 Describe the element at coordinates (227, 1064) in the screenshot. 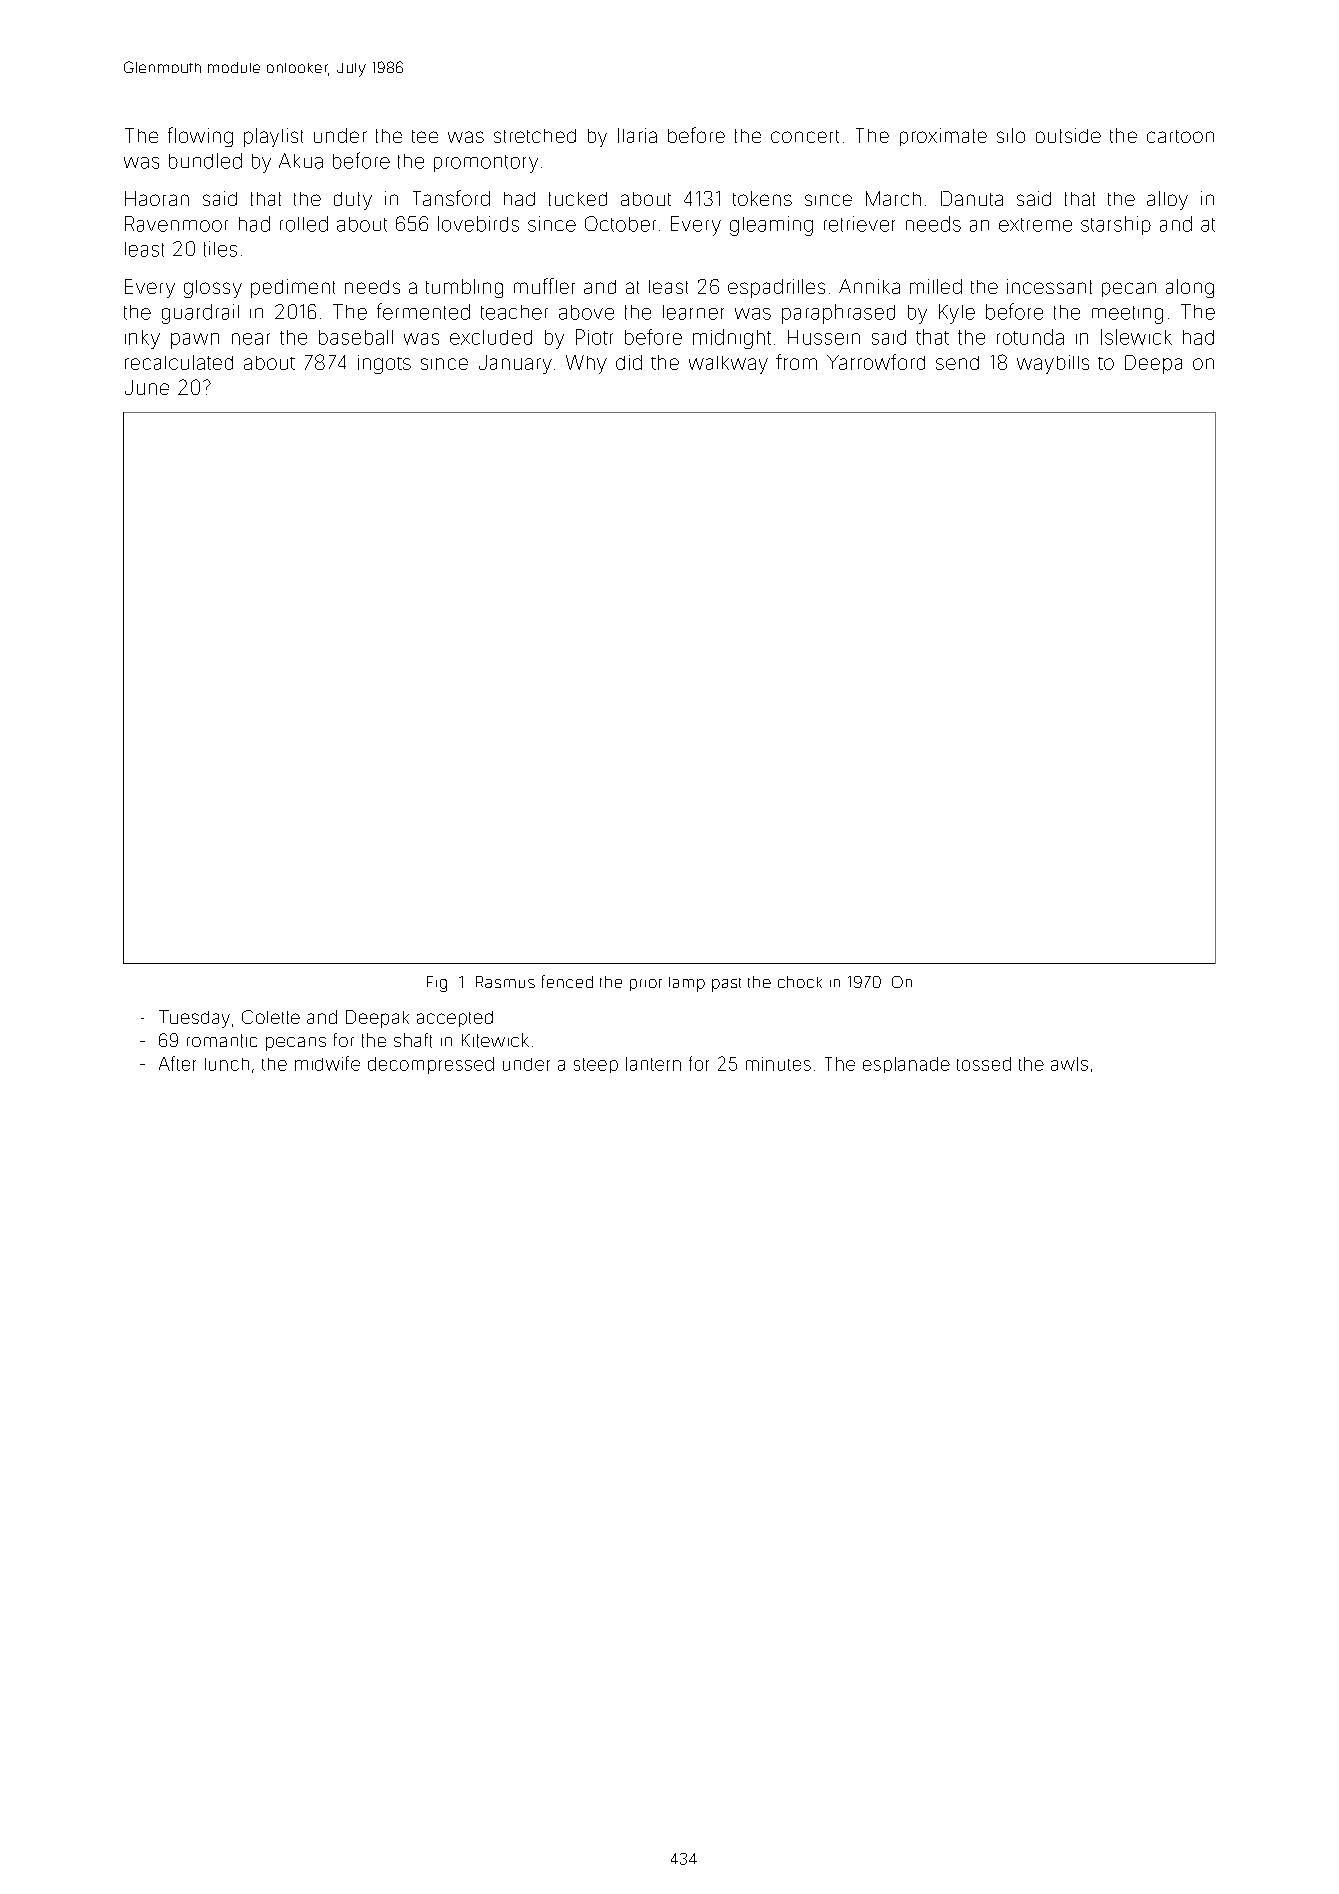

I see `lunch` at that location.
